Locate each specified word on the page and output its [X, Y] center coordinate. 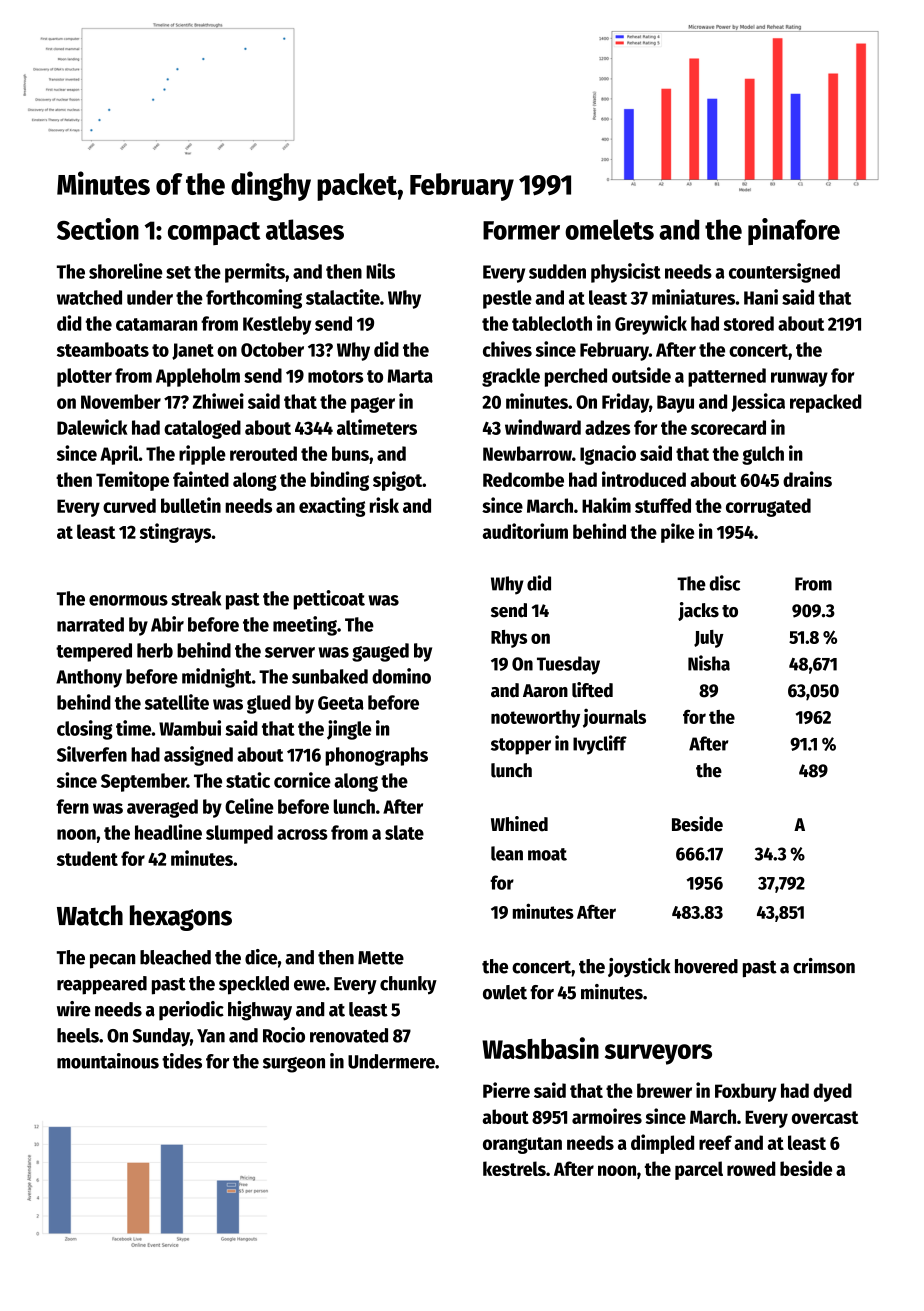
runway [799, 379]
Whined [519, 824]
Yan [211, 1036]
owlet [505, 992]
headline [168, 832]
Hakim [606, 505]
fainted [201, 479]
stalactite [343, 297]
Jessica [758, 402]
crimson [824, 966]
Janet [193, 351]
